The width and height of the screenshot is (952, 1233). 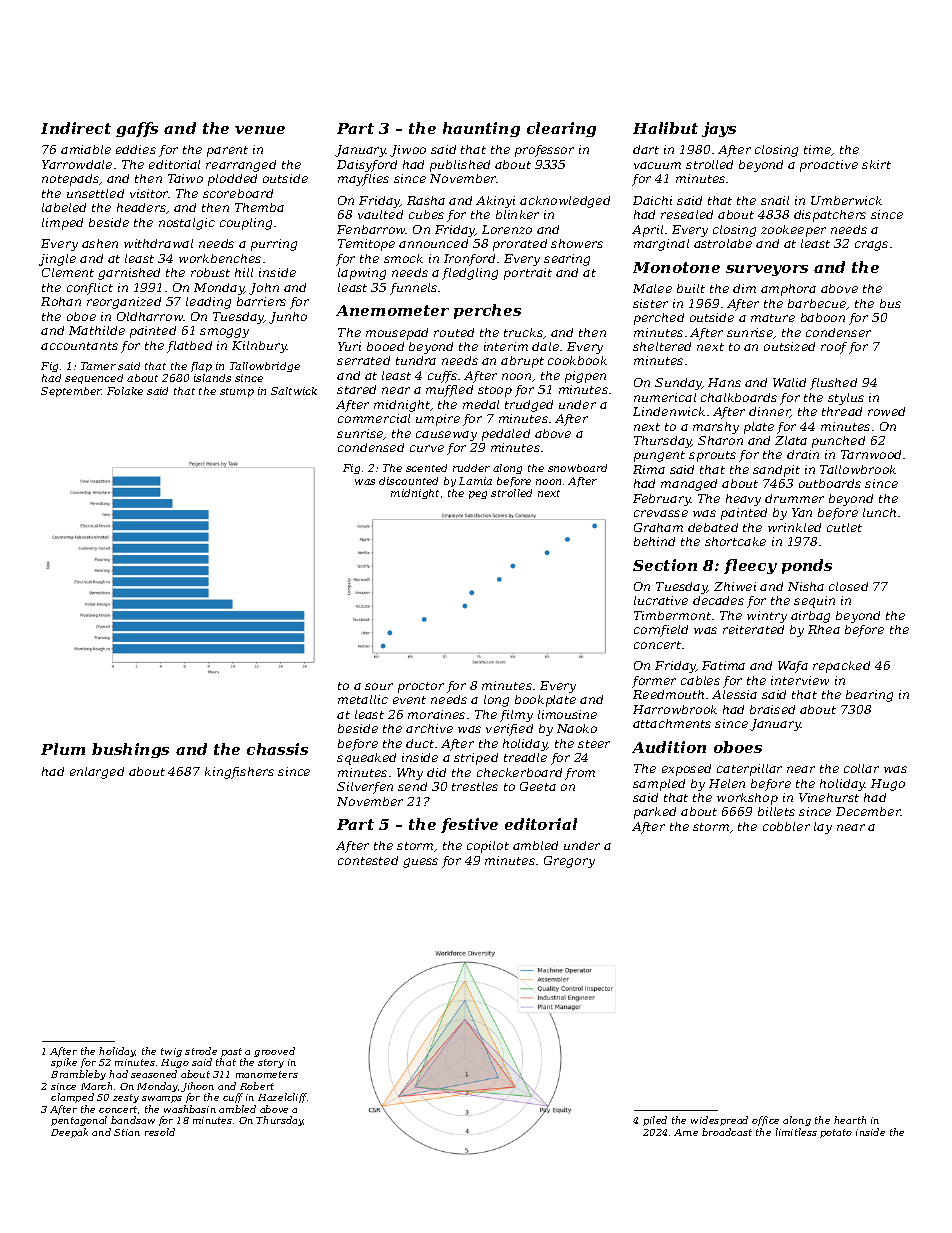 I want to click on Hans, so click(x=724, y=382).
